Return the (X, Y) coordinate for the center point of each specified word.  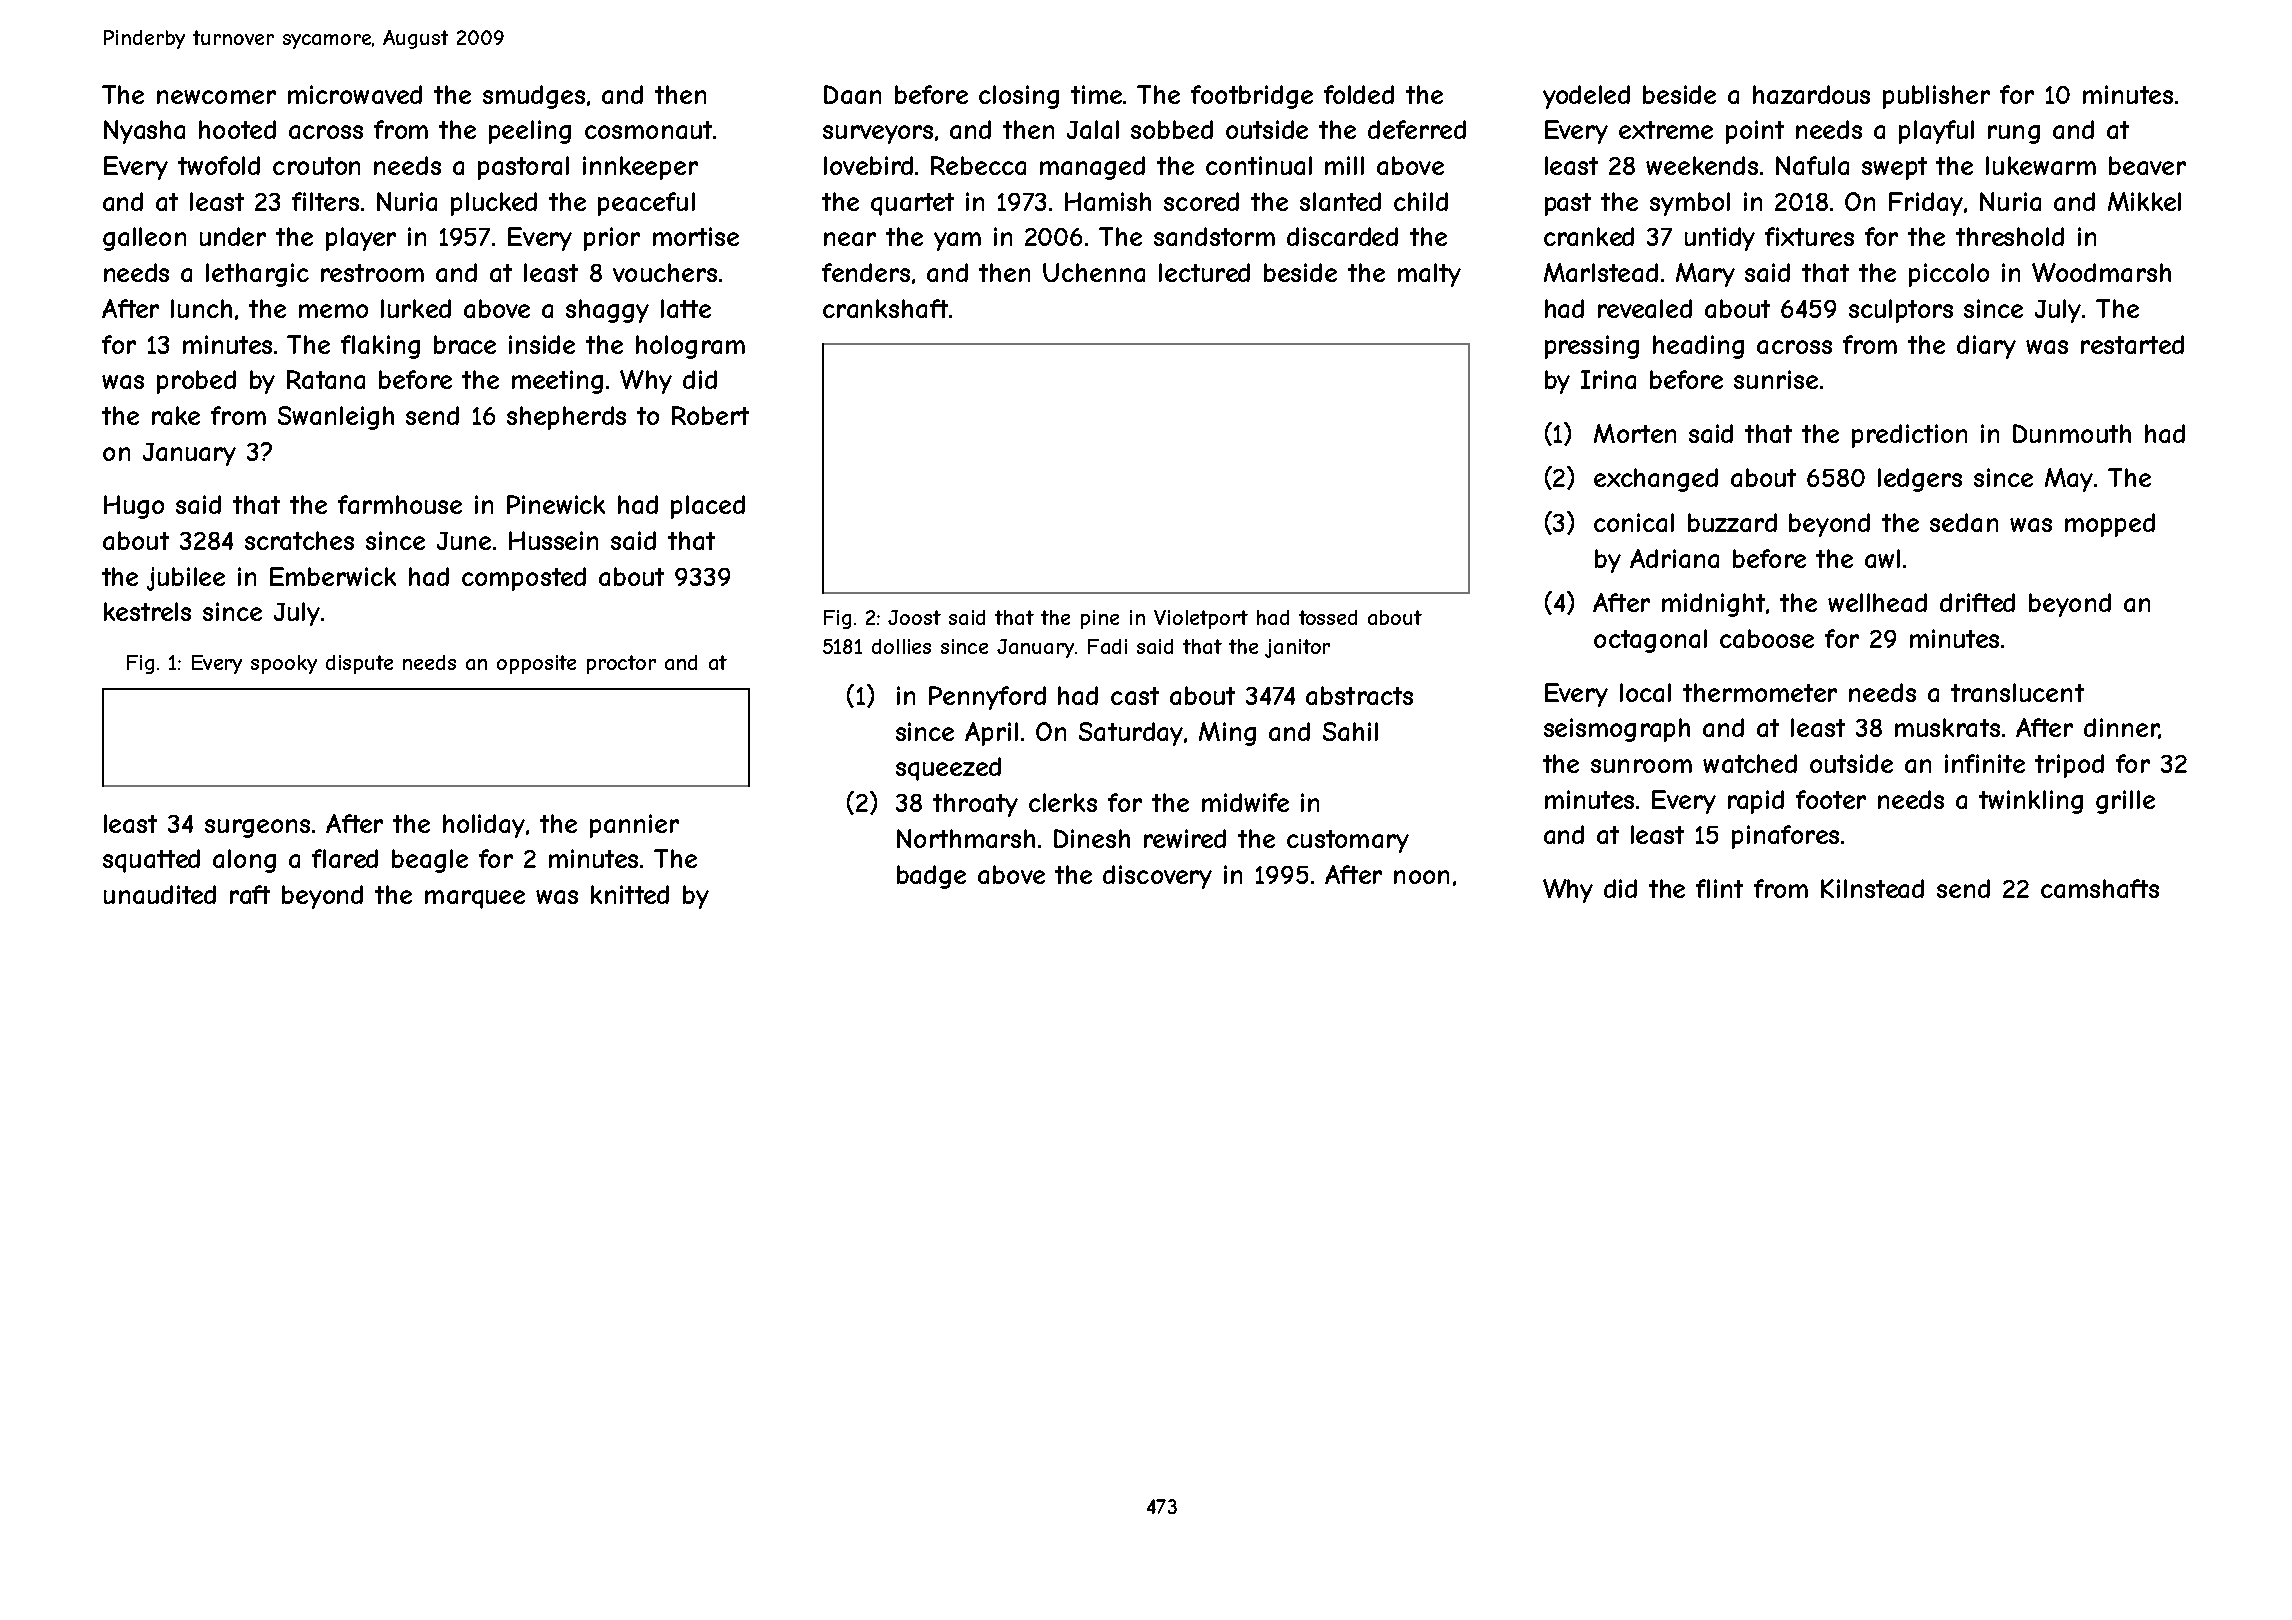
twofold (219, 165)
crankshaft (885, 308)
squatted (151, 861)
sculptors (1901, 311)
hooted (237, 129)
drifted (1977, 602)
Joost (914, 617)
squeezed (948, 769)
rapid (1756, 802)
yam (957, 241)
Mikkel (2144, 201)
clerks (1063, 802)
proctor (621, 664)
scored (1201, 201)
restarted (2132, 344)
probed (196, 382)
